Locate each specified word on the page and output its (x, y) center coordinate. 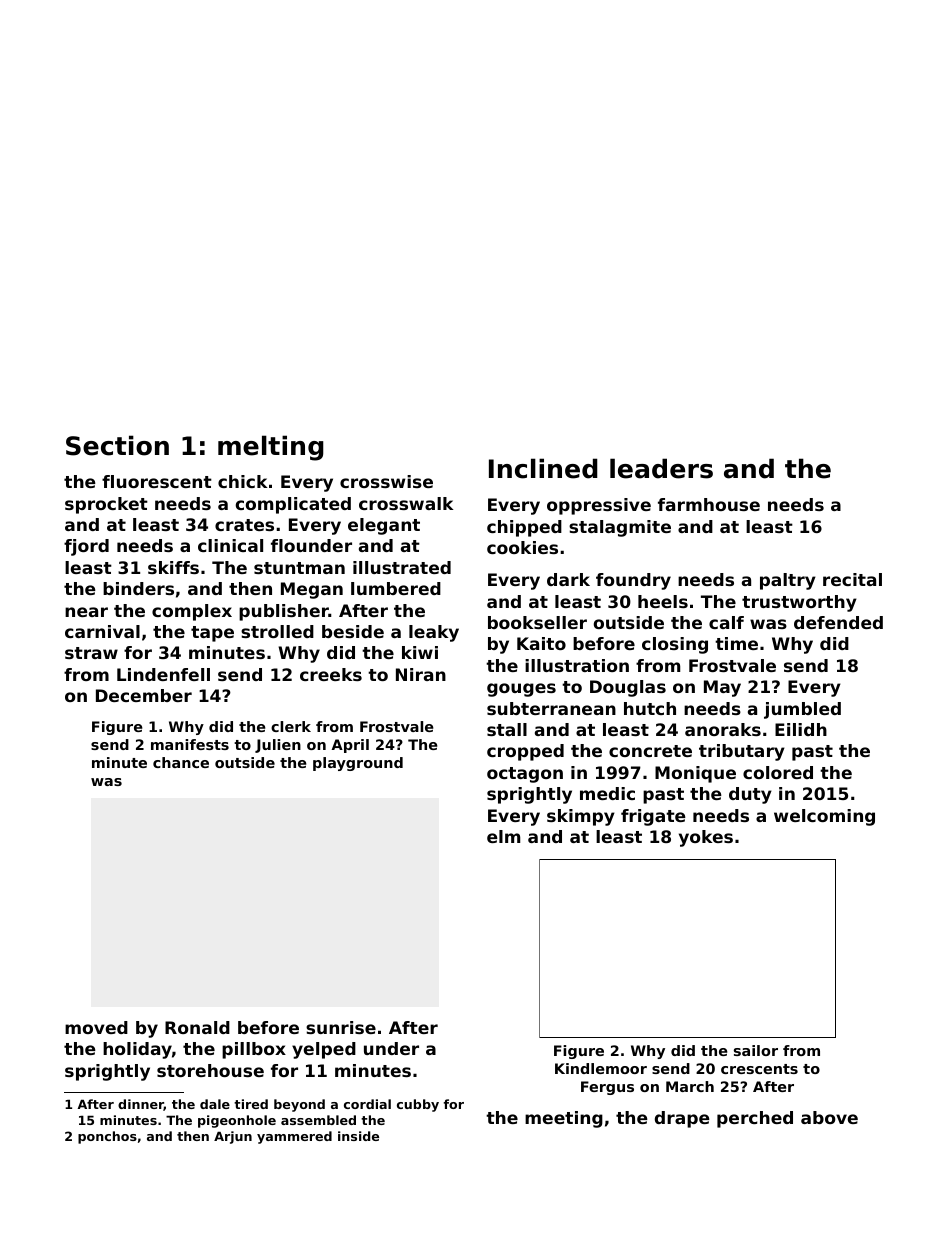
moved (96, 1027)
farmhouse (709, 504)
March (690, 1086)
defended (838, 622)
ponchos (107, 1137)
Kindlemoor (601, 1068)
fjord (86, 547)
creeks (331, 674)
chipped (524, 528)
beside (353, 631)
